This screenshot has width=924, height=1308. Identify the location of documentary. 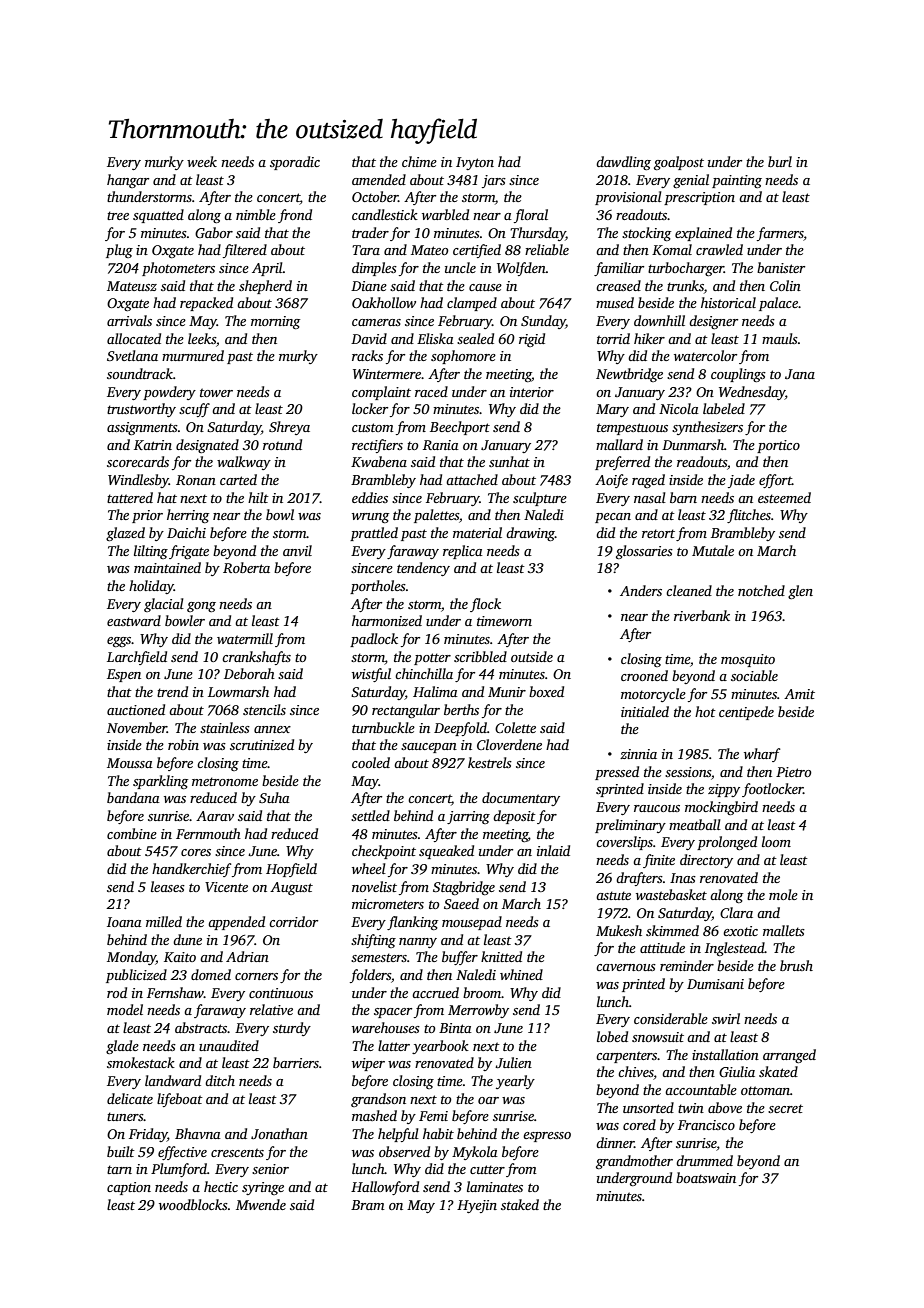
(521, 799).
